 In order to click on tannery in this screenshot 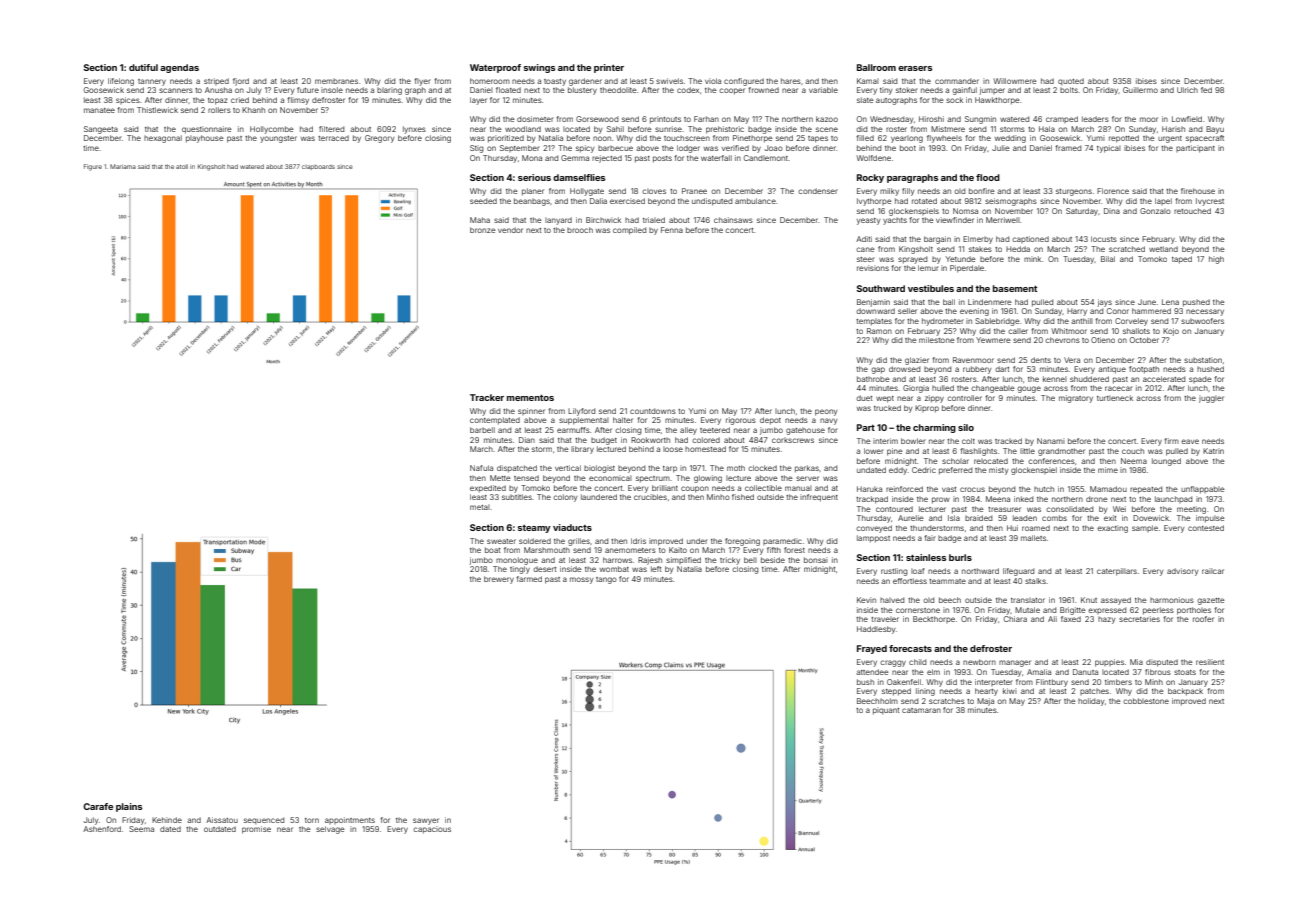, I will do `click(152, 82)`.
